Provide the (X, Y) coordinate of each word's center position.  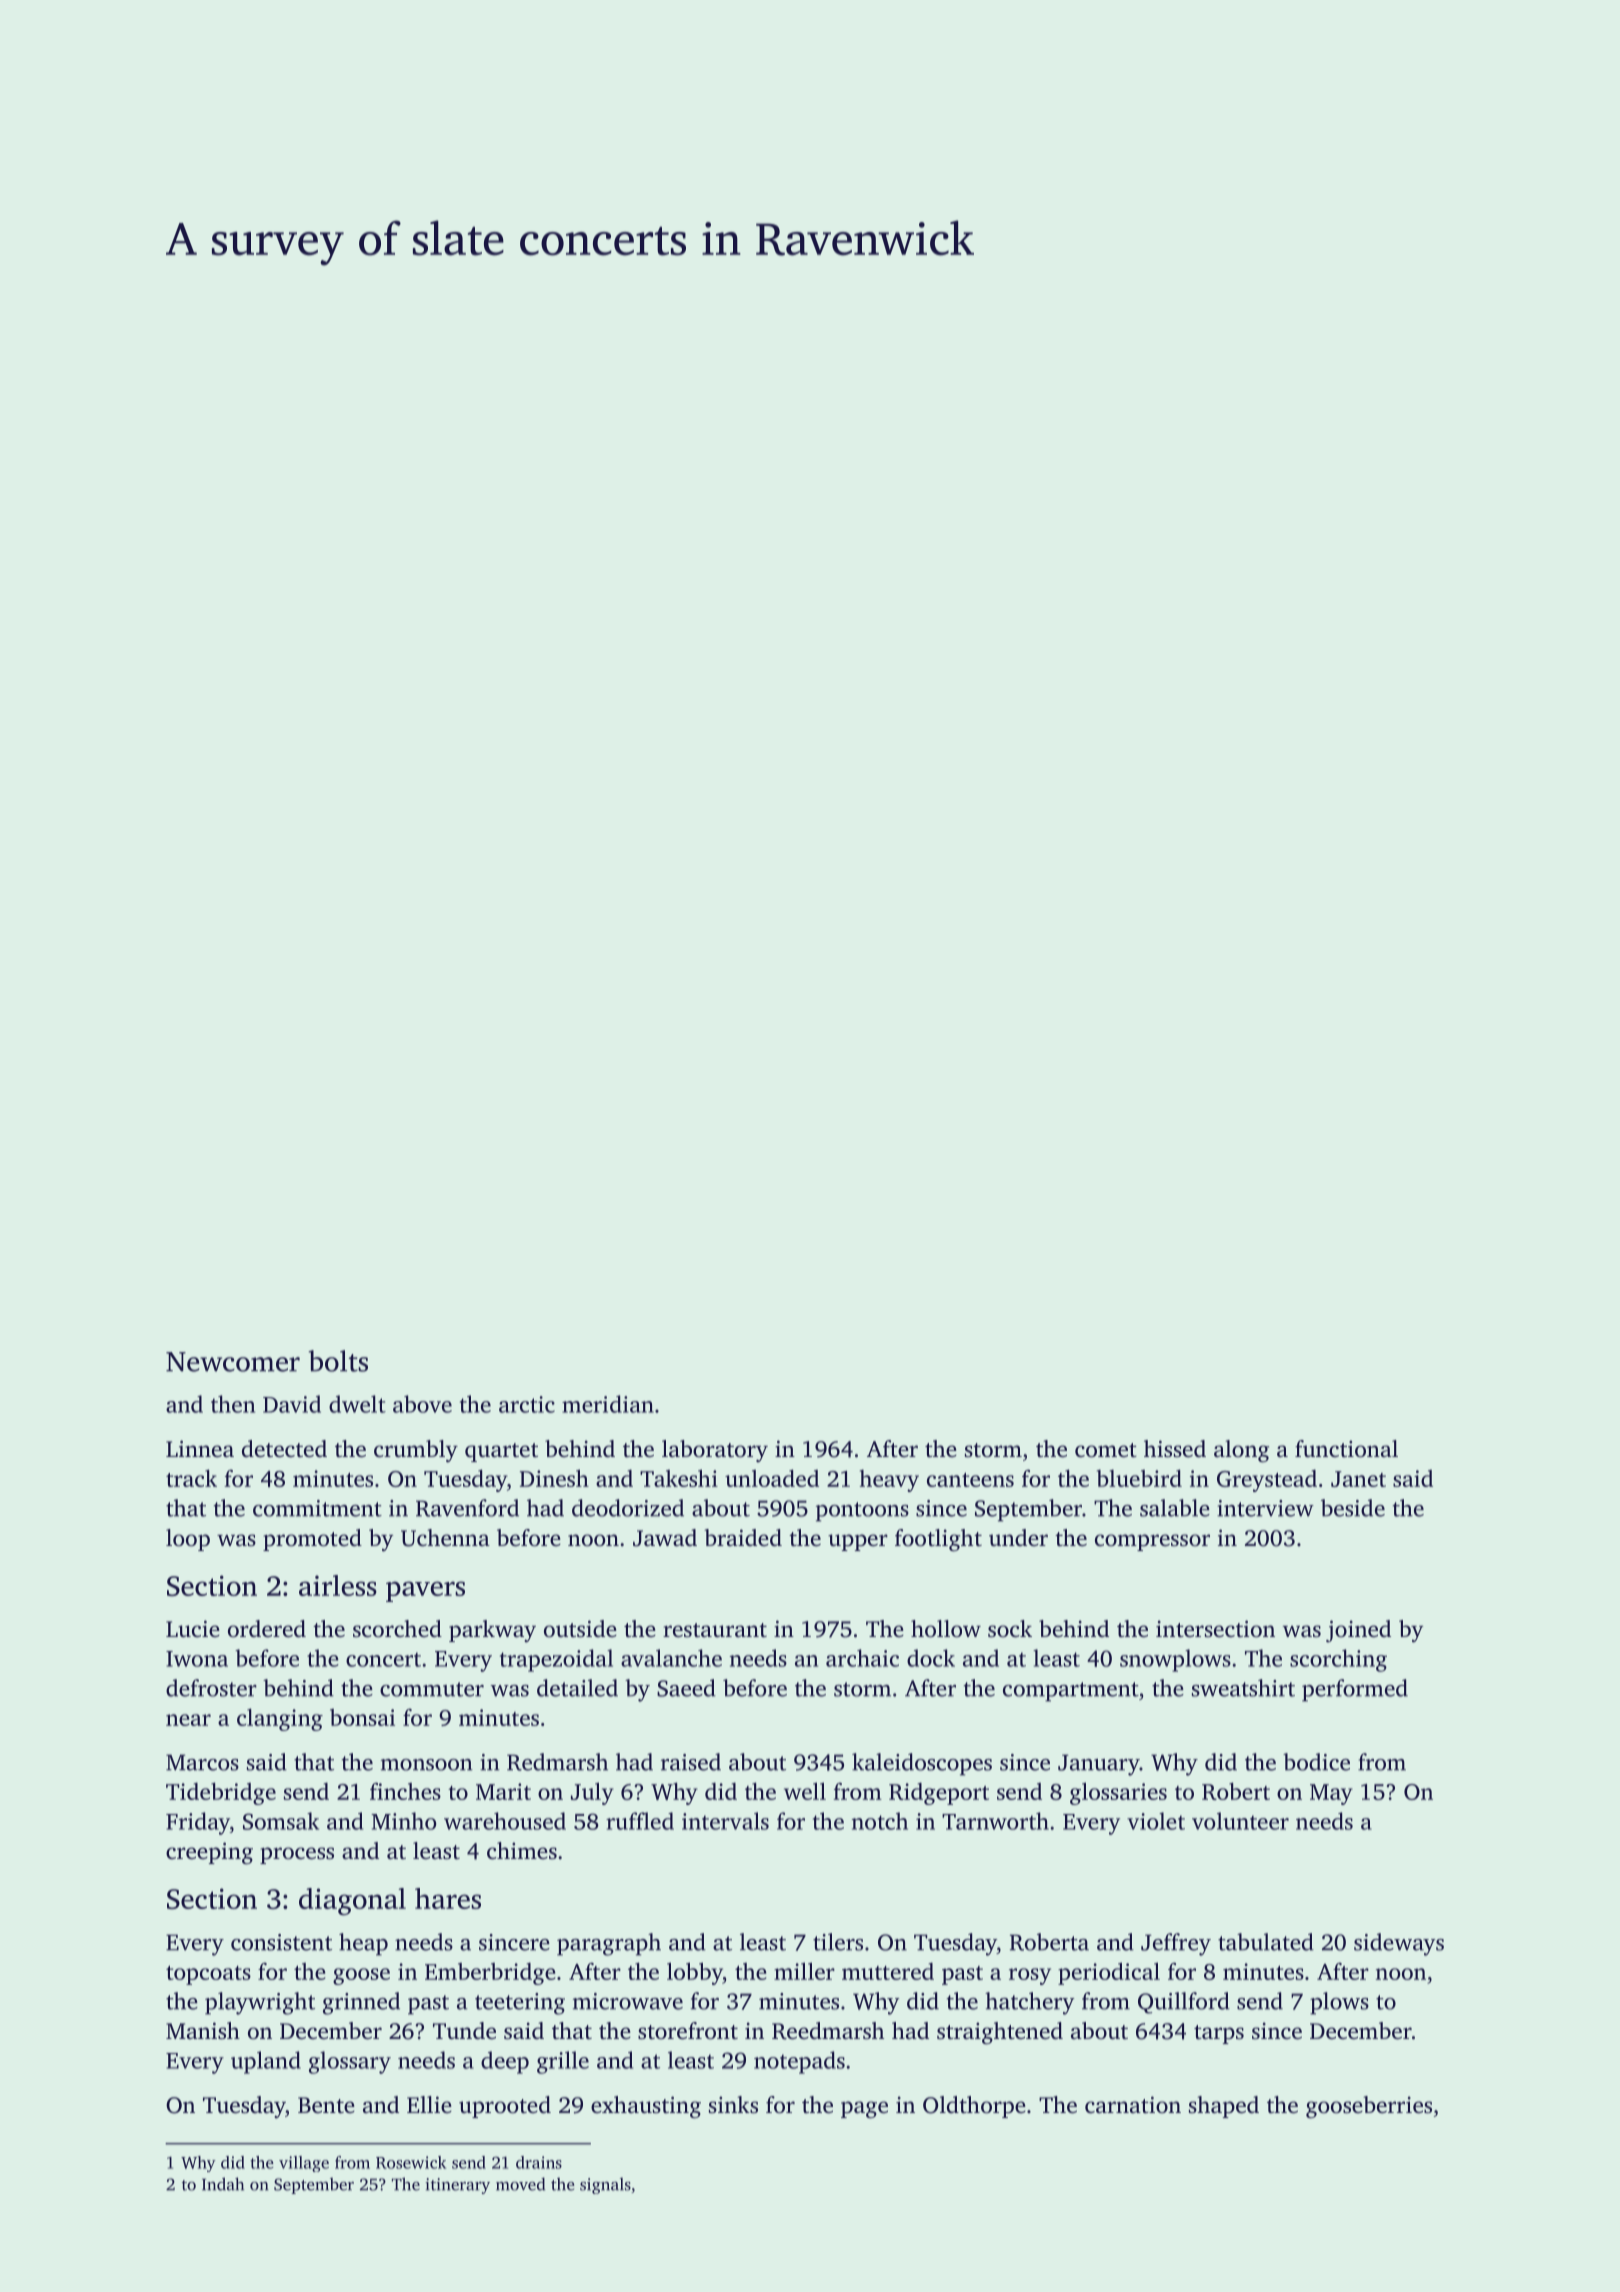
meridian (608, 1404)
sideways (1399, 1944)
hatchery (1030, 2003)
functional (1346, 1449)
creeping (209, 1853)
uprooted (505, 2107)
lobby (695, 1973)
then (233, 1404)
